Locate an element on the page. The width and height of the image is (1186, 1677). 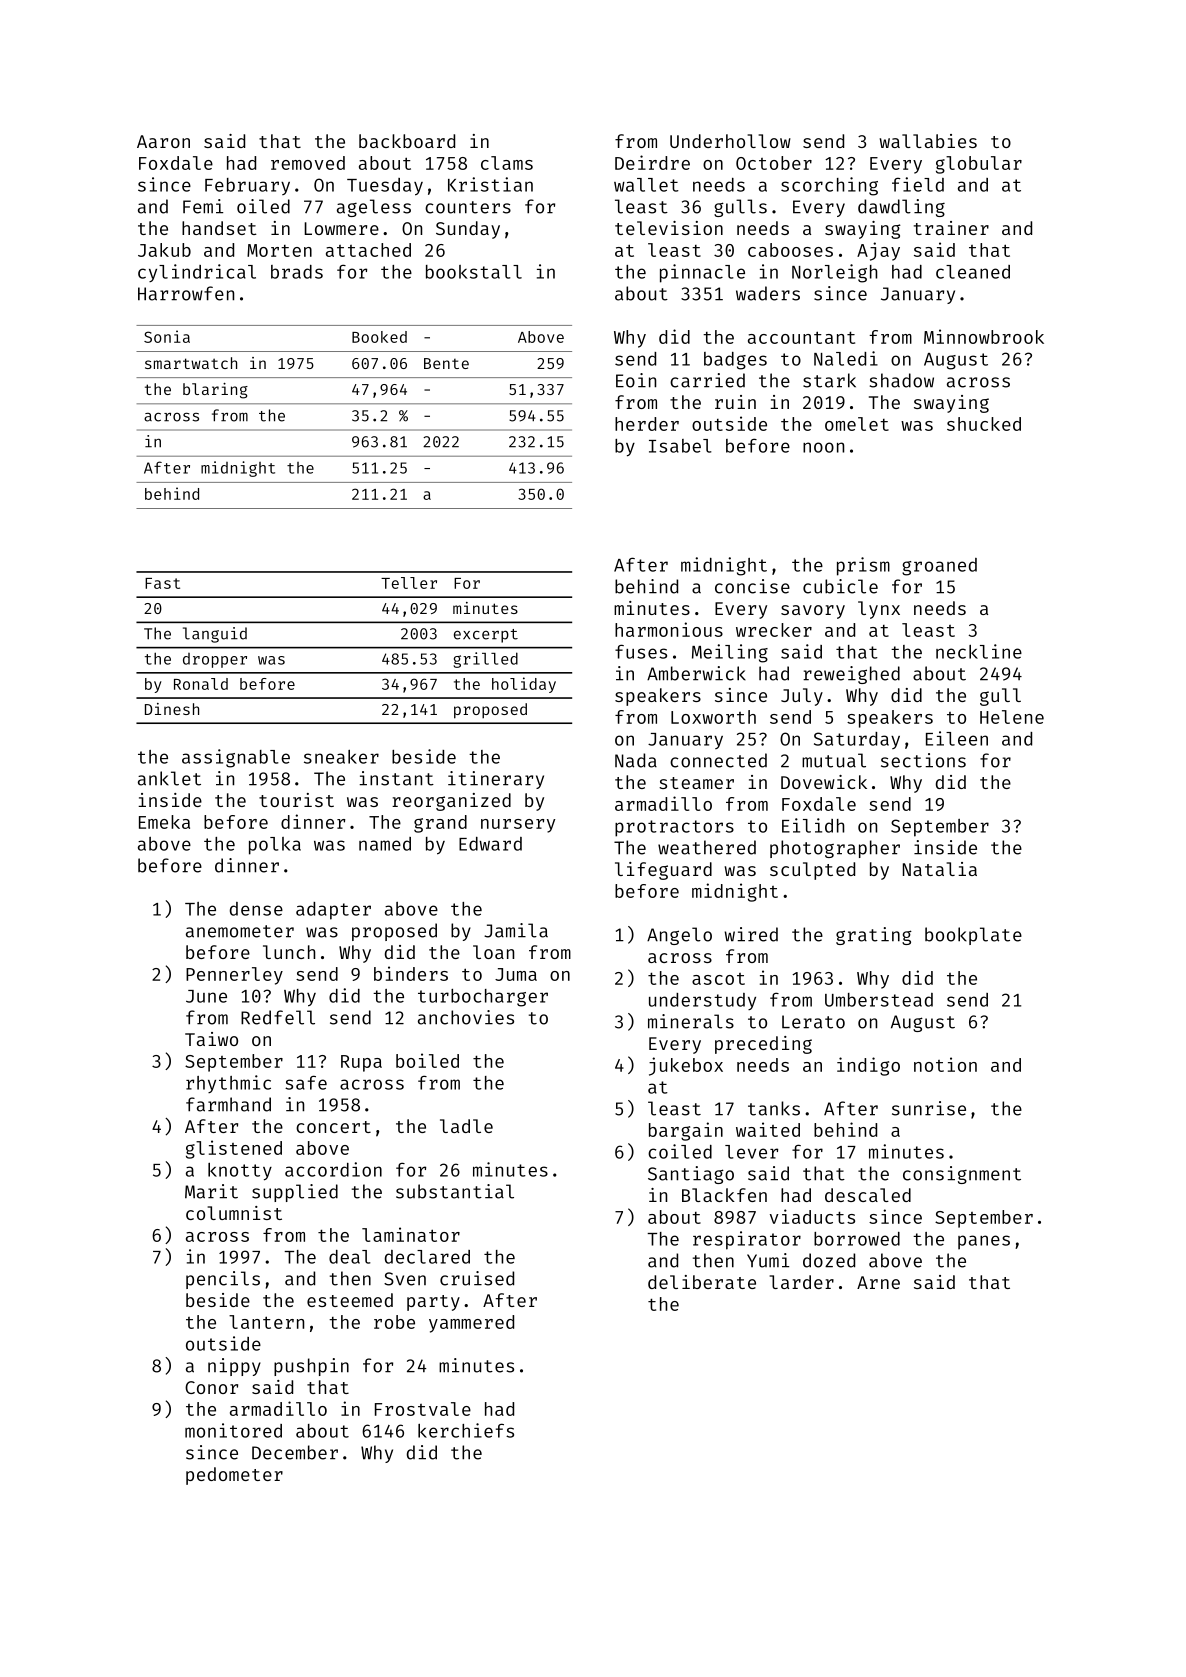
bookstall is located at coordinates (474, 272).
